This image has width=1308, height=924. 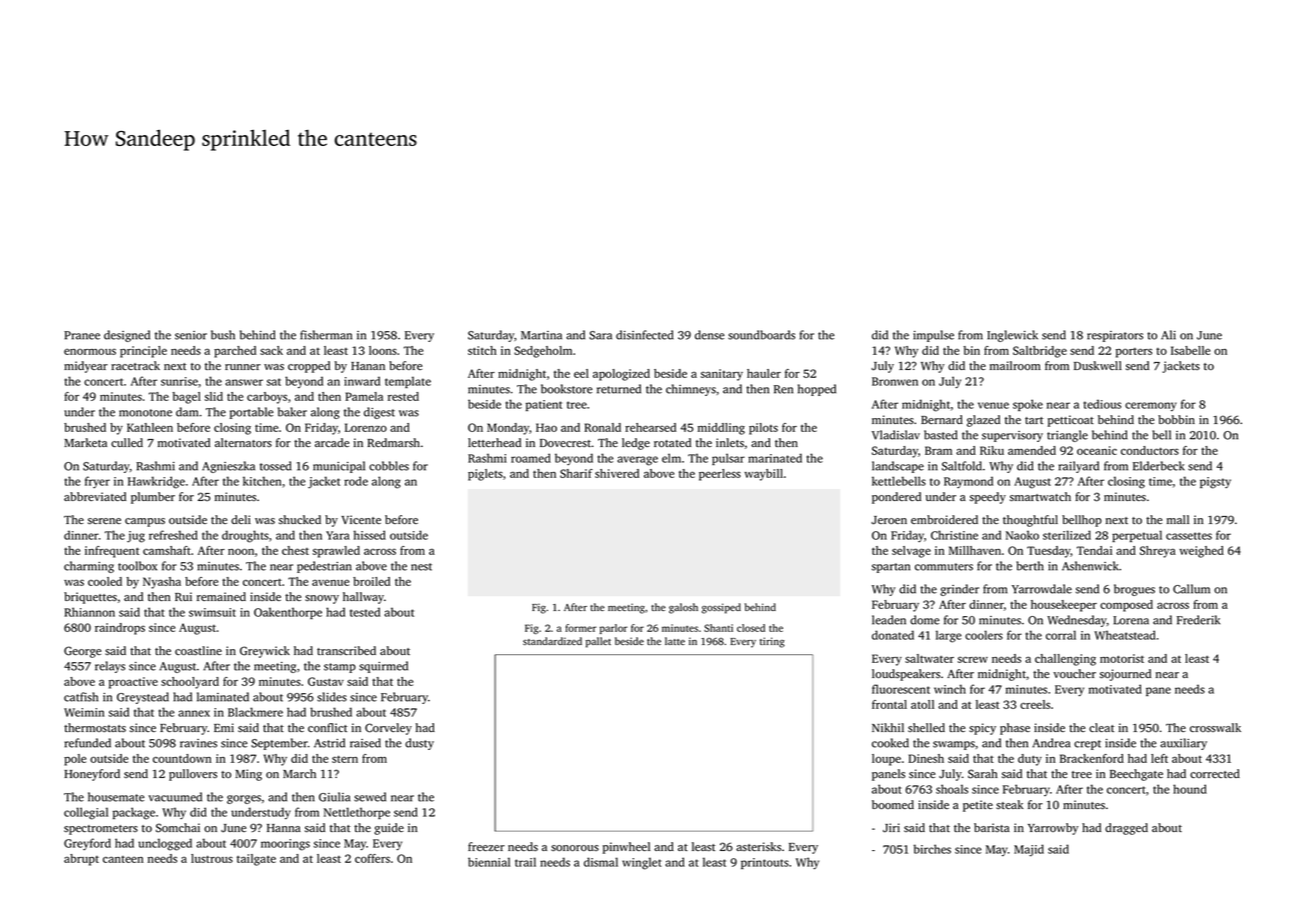 I want to click on Jeroen, so click(x=889, y=520).
